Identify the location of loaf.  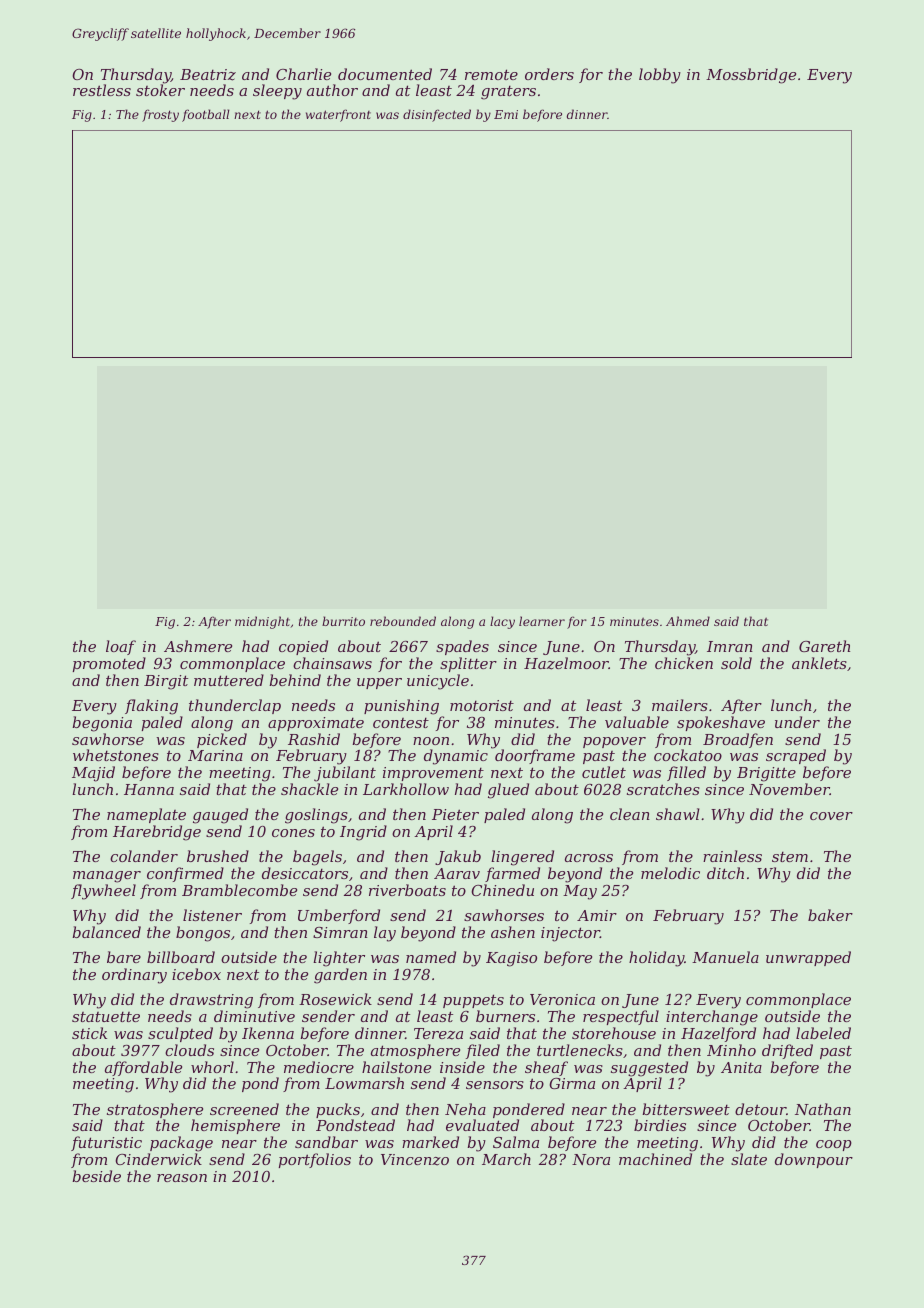
(121, 647).
